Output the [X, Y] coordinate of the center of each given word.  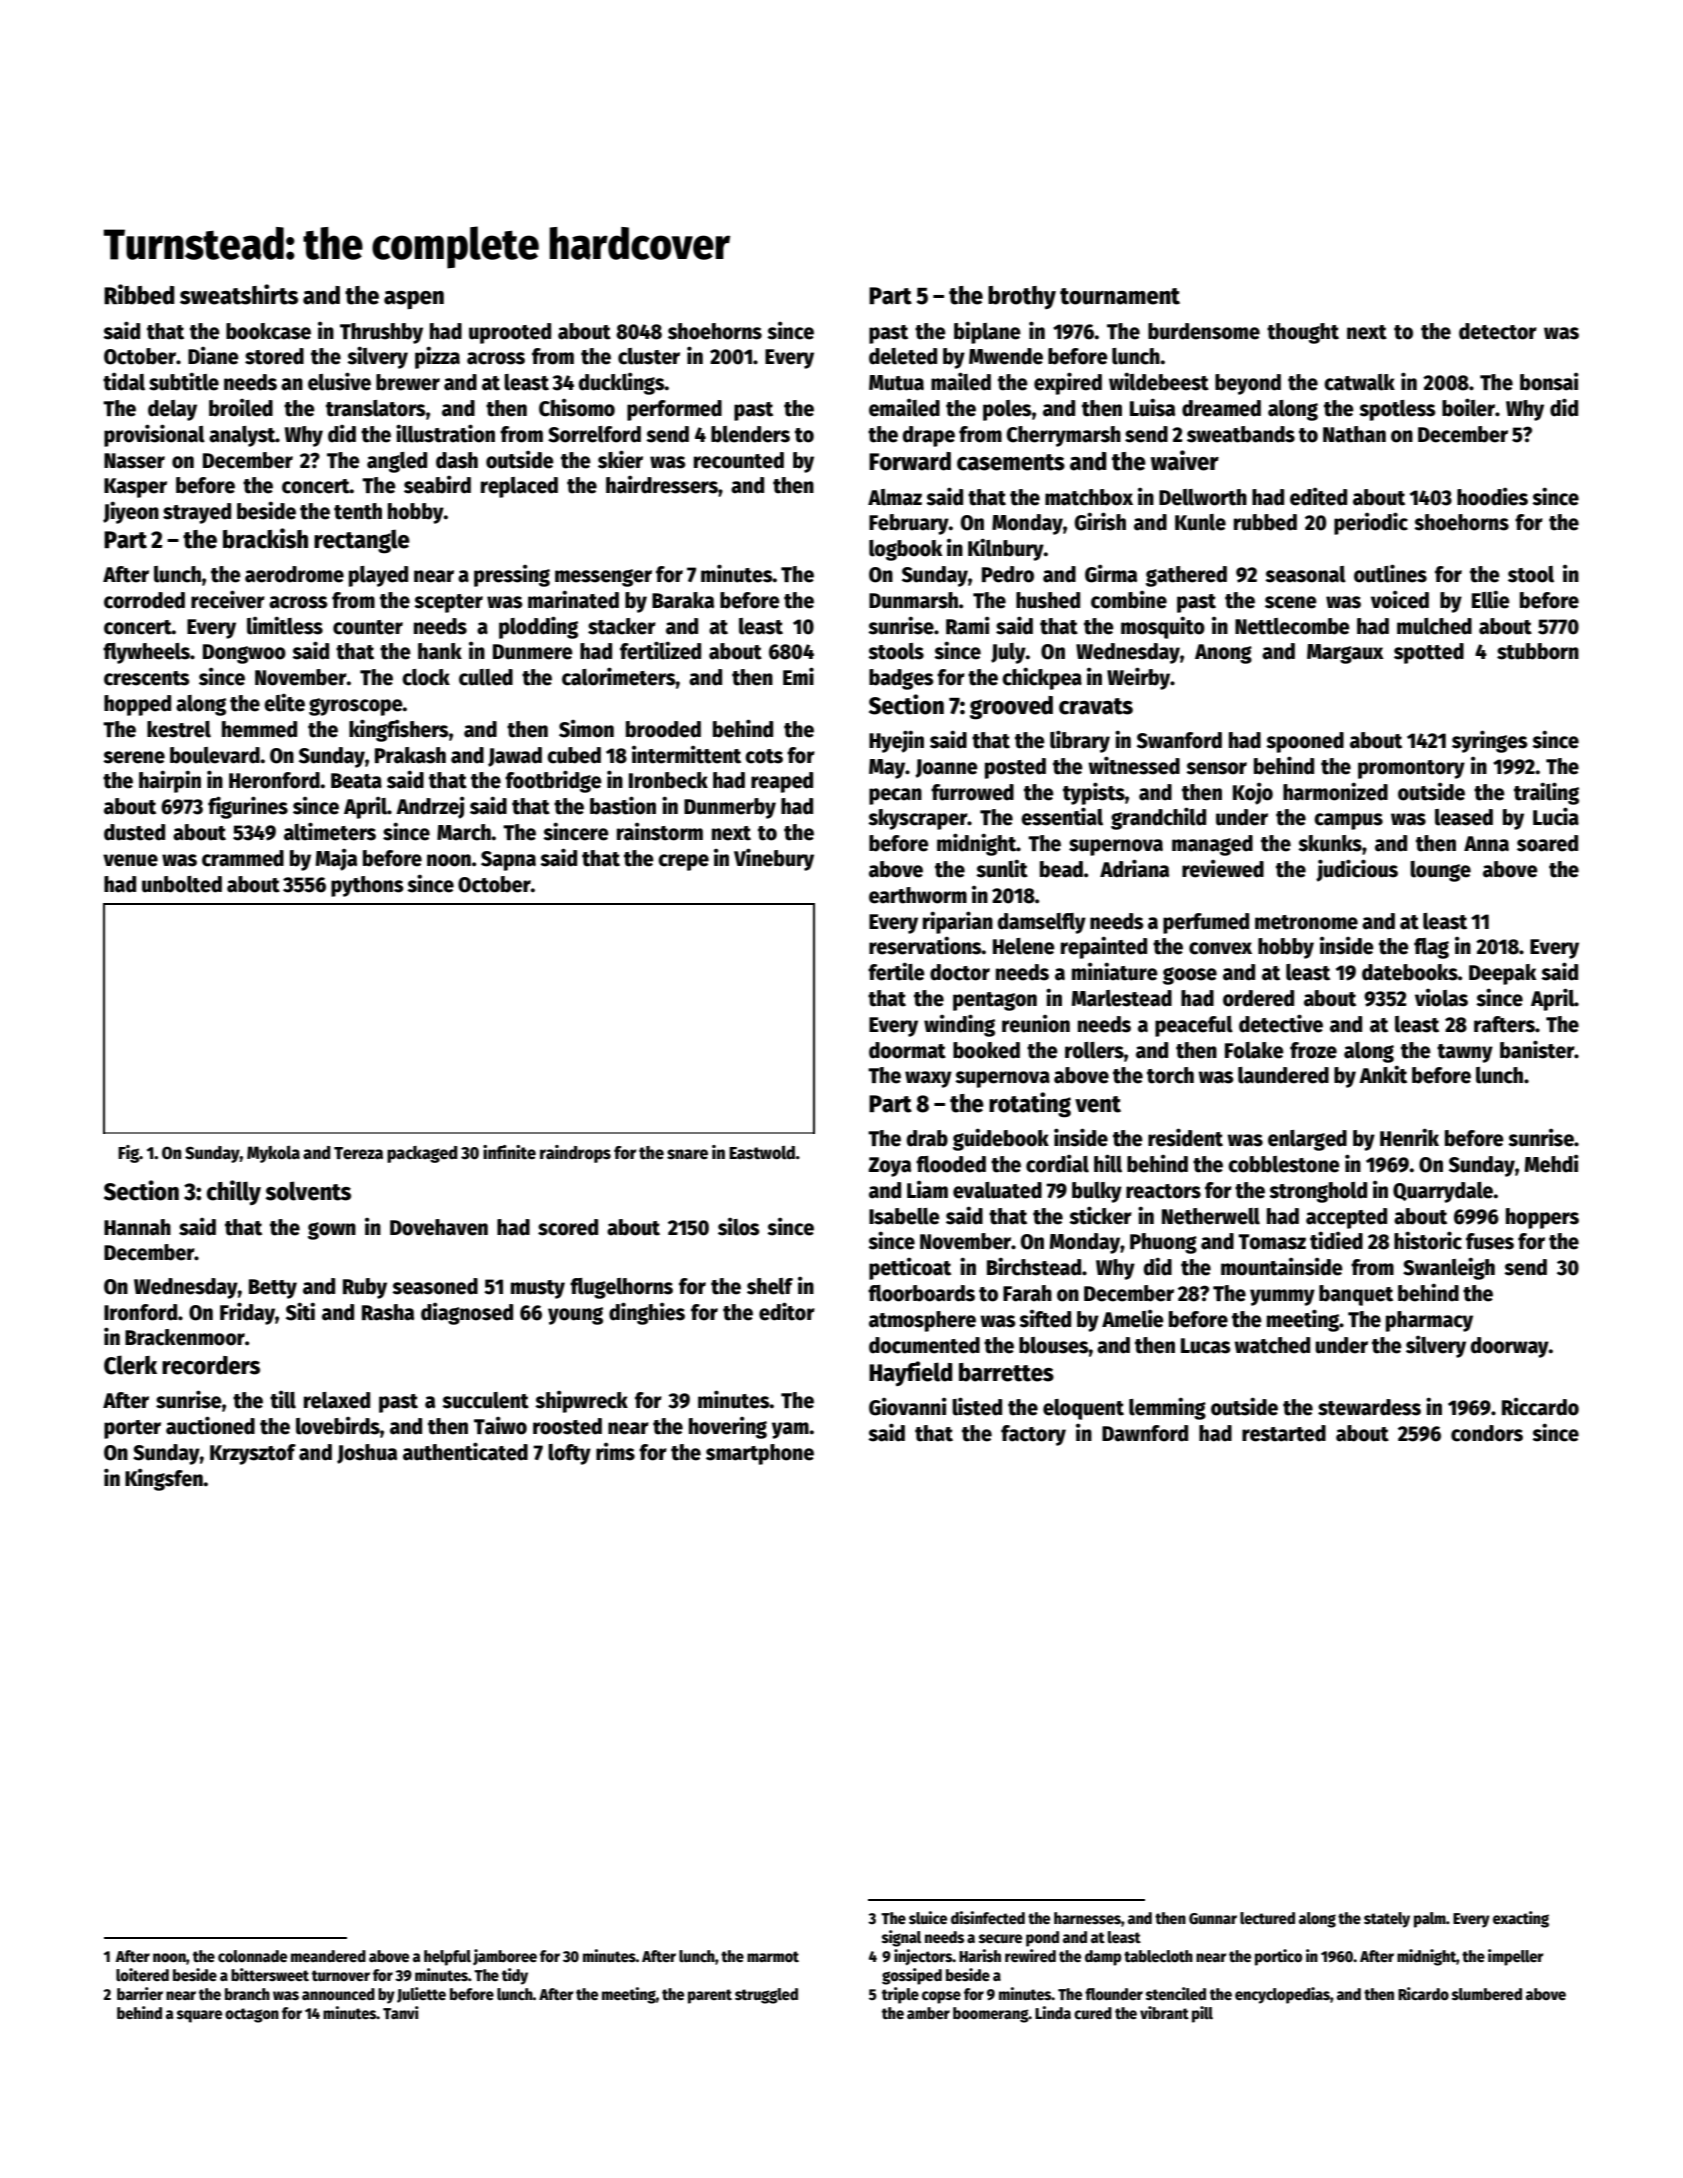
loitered [142, 1975]
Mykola [273, 1154]
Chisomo [577, 407]
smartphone [760, 1454]
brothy [1022, 297]
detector [1498, 331]
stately [1387, 1920]
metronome [1306, 922]
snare [687, 1154]
